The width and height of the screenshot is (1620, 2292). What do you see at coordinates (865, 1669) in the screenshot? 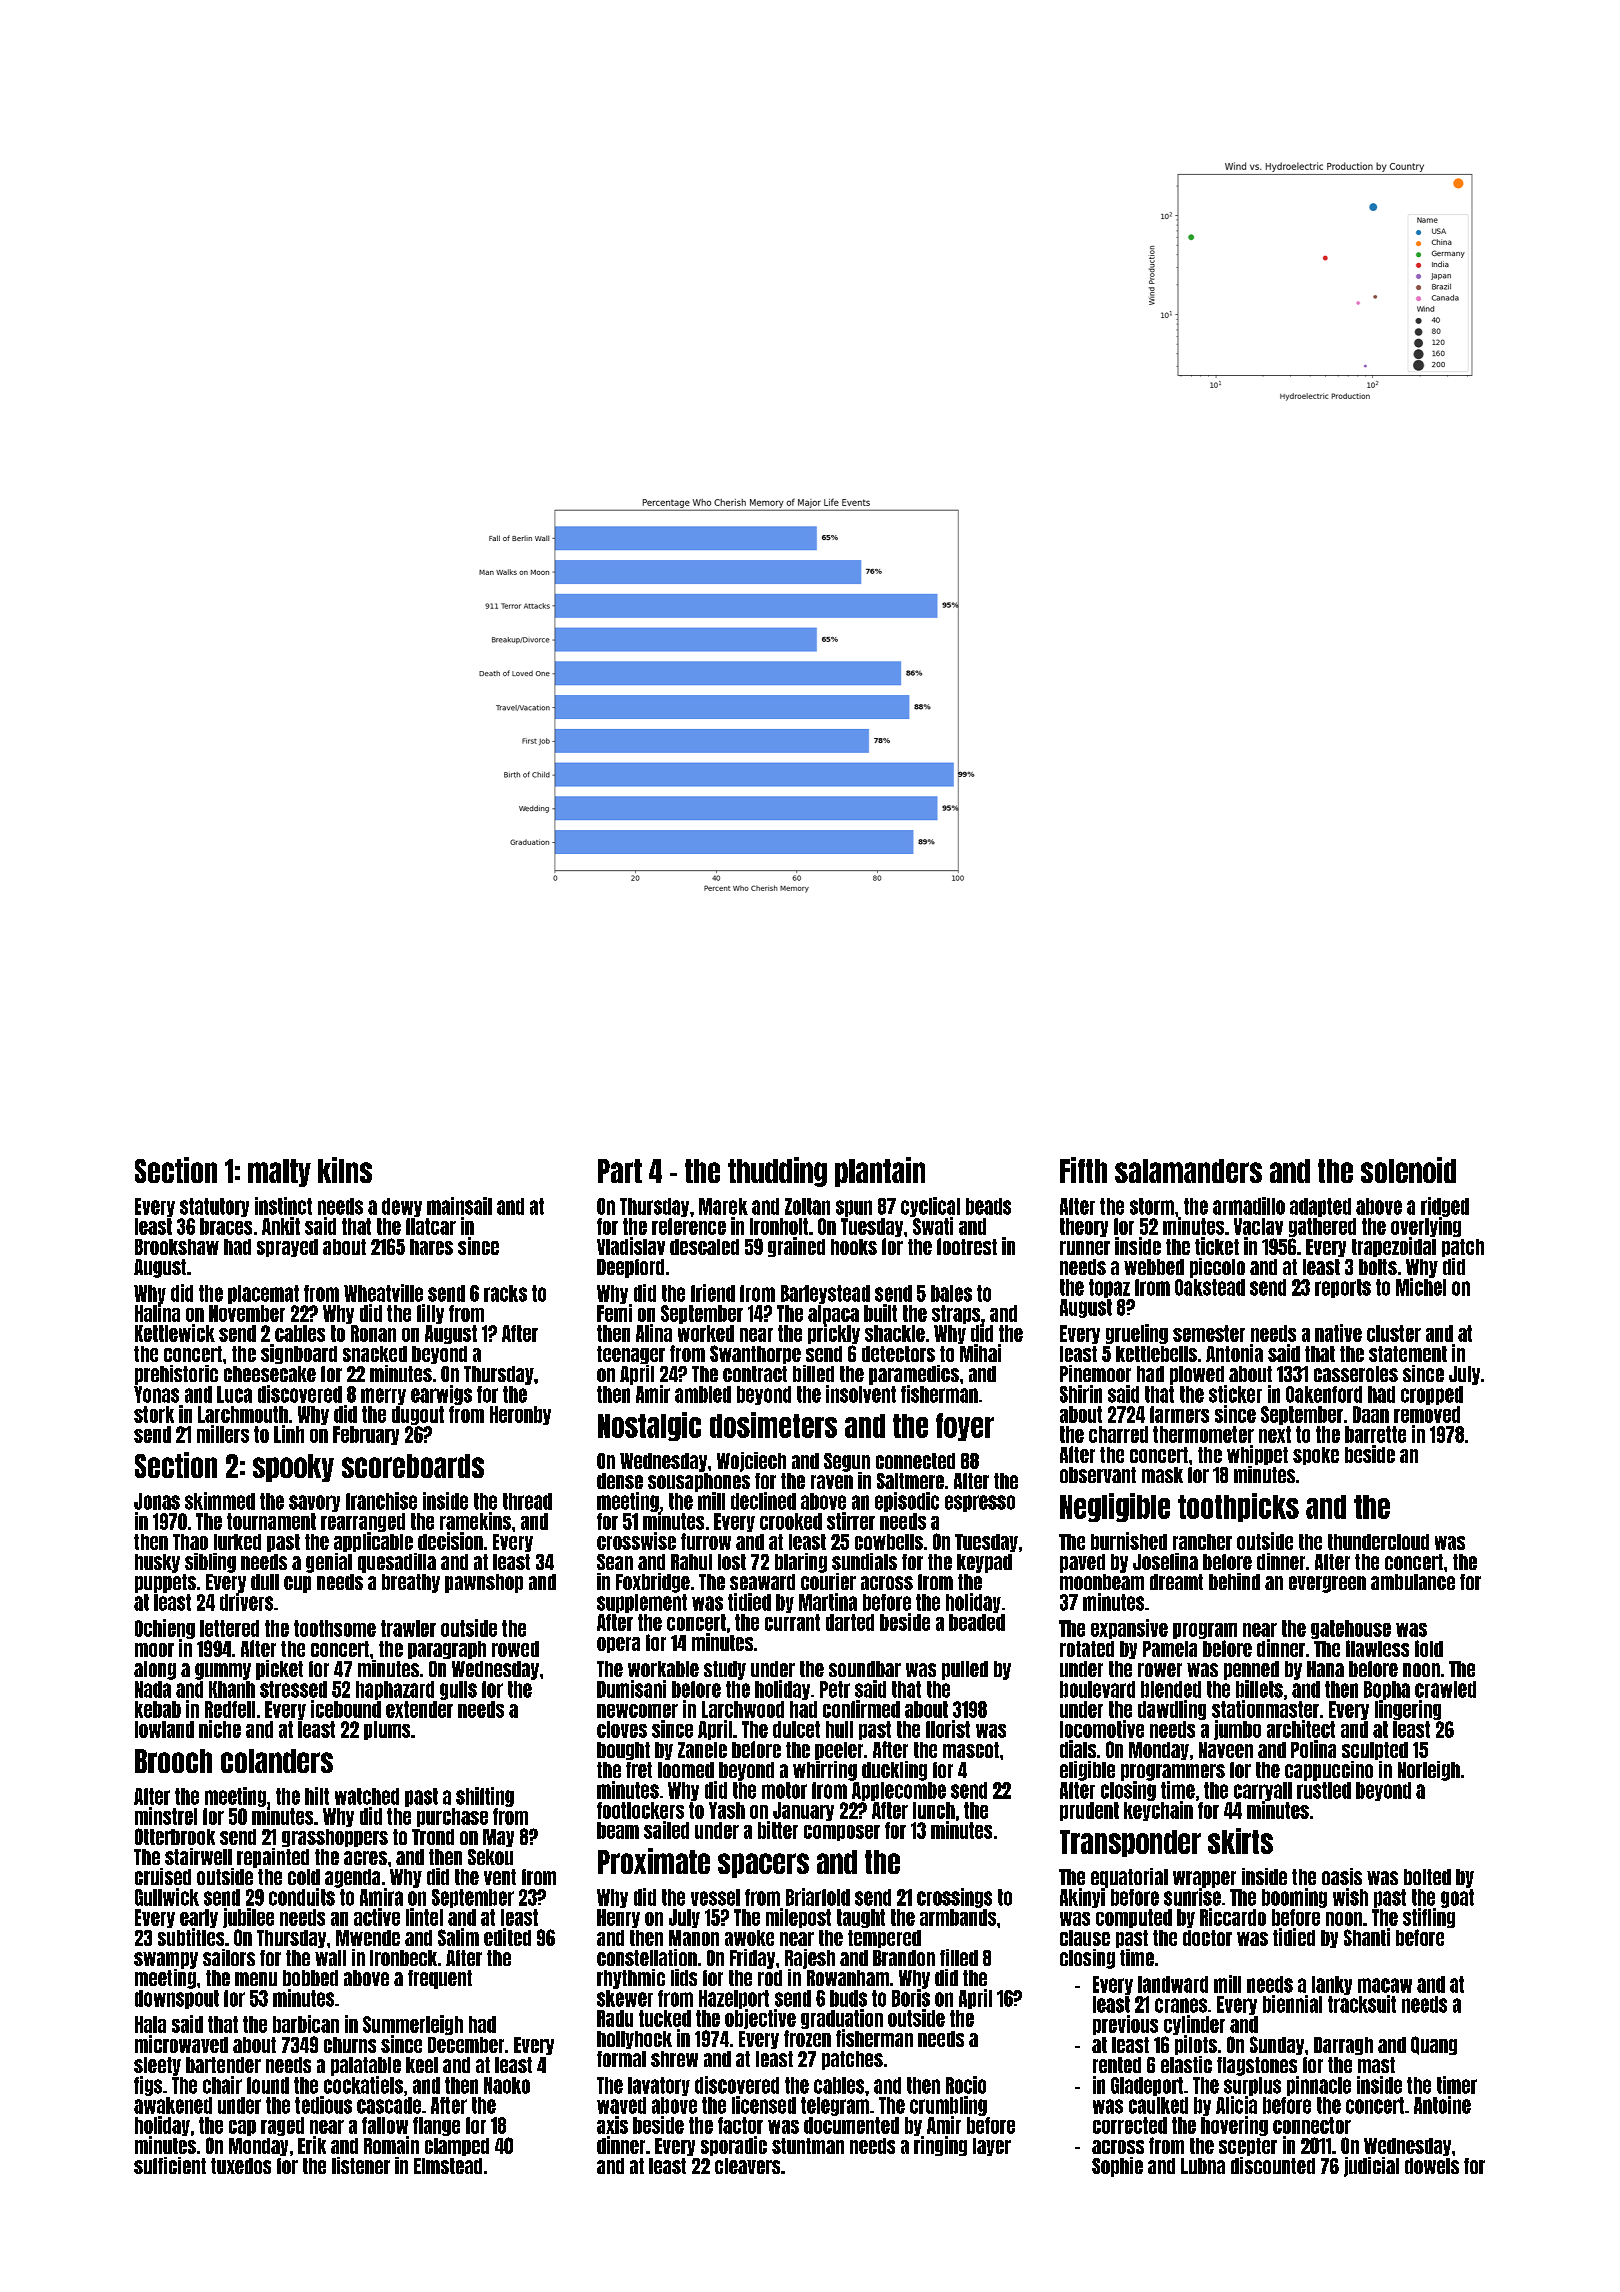
I see `soundbar` at bounding box center [865, 1669].
